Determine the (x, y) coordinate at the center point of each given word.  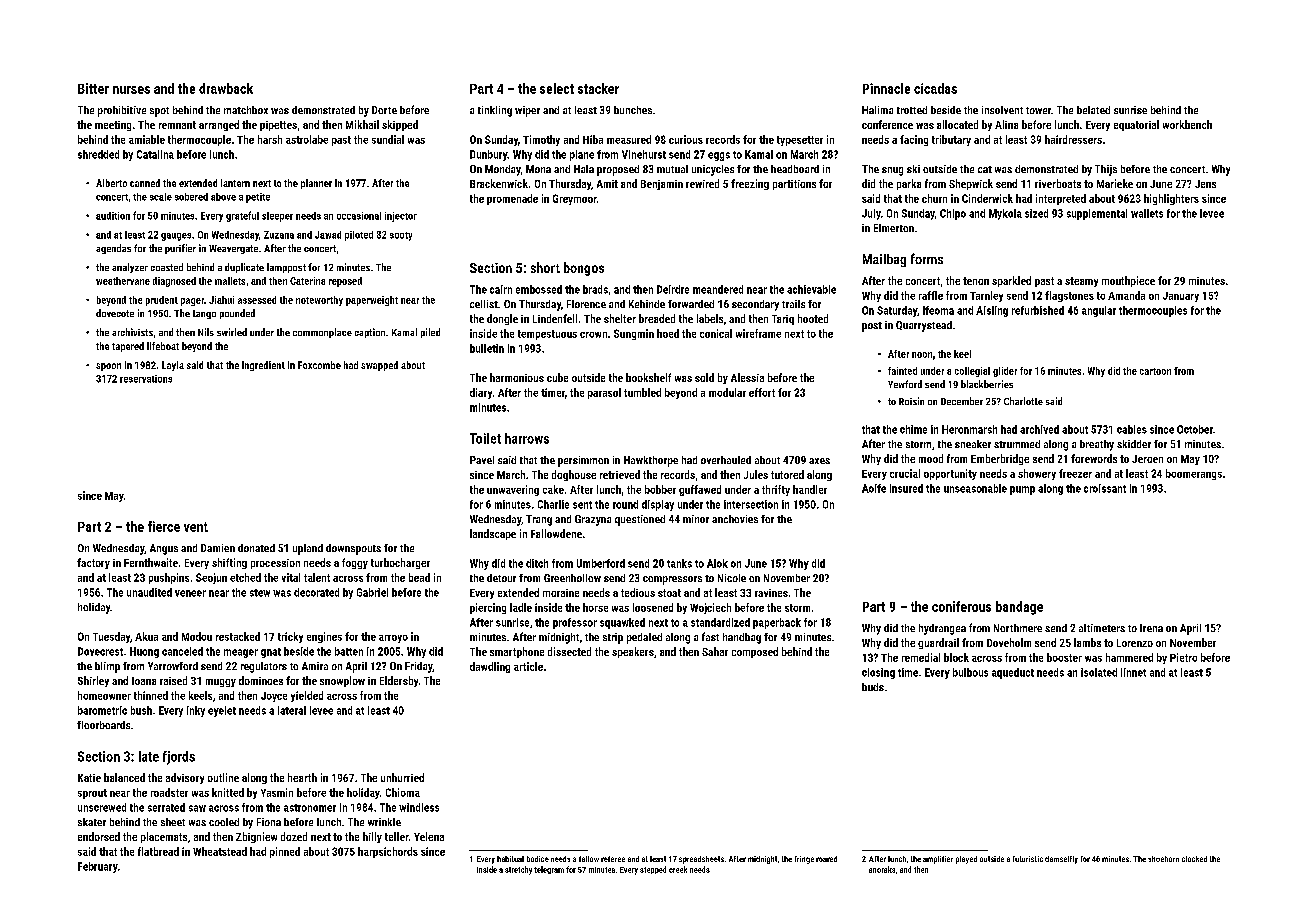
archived (1039, 429)
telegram (549, 870)
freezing (750, 184)
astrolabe (307, 139)
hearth (302, 777)
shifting (229, 563)
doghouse (574, 475)
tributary (951, 140)
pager (192, 302)
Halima (877, 110)
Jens (1205, 184)
